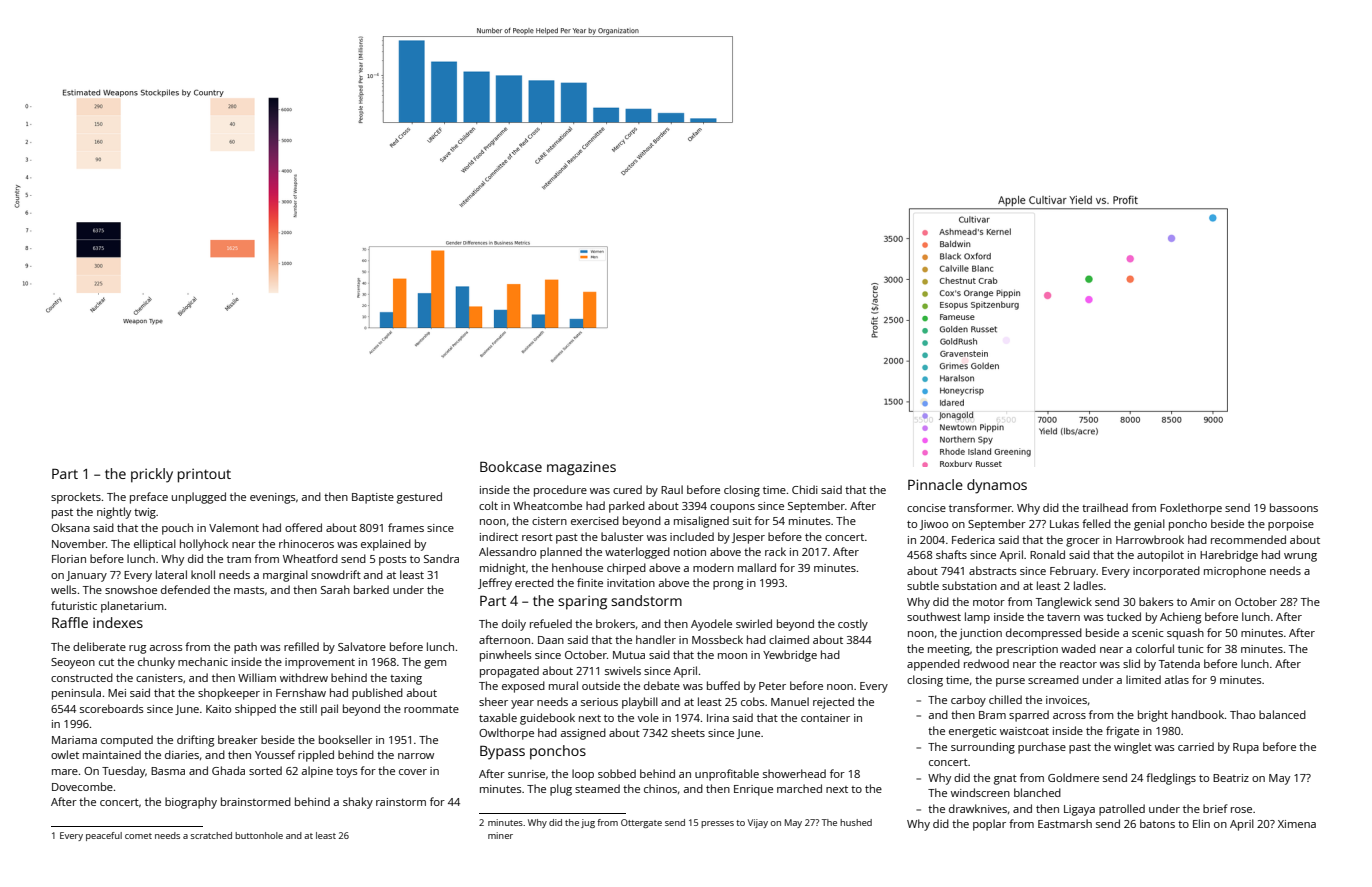 The image size is (1372, 887). What do you see at coordinates (505, 656) in the image?
I see `pinwheels` at bounding box center [505, 656].
